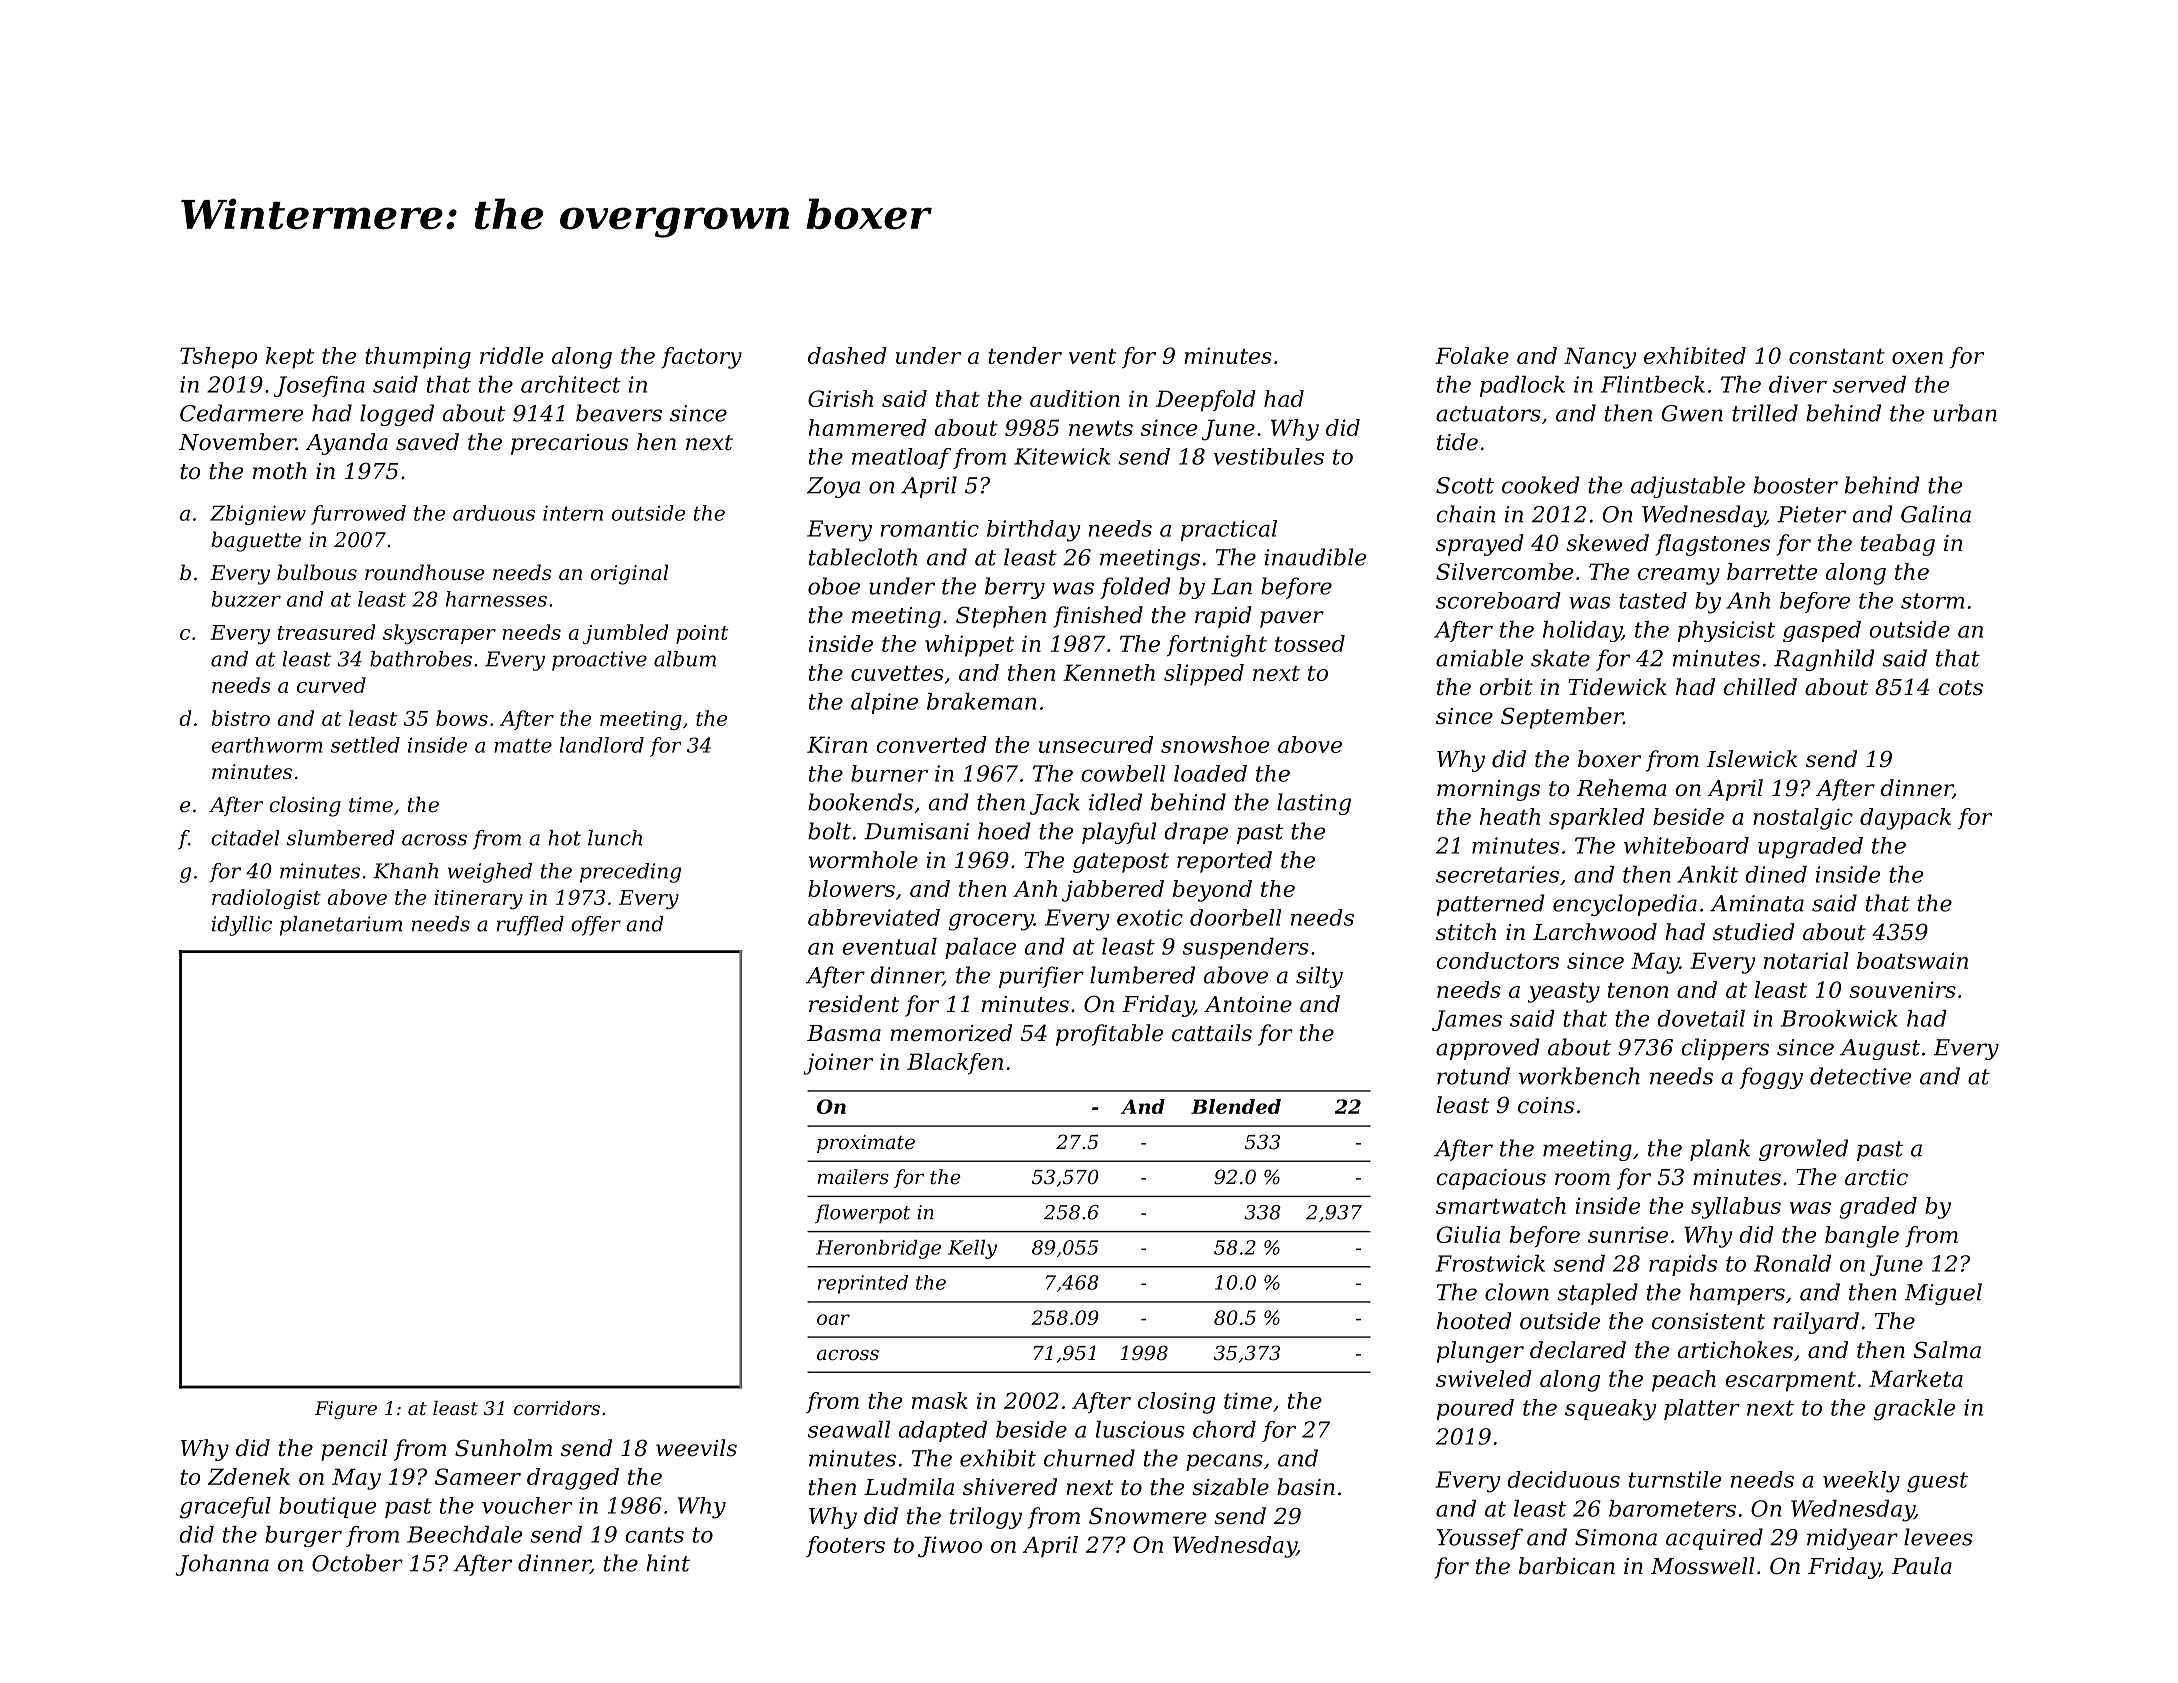 This screenshot has height=1683, width=2178. I want to click on riddle, so click(511, 355).
